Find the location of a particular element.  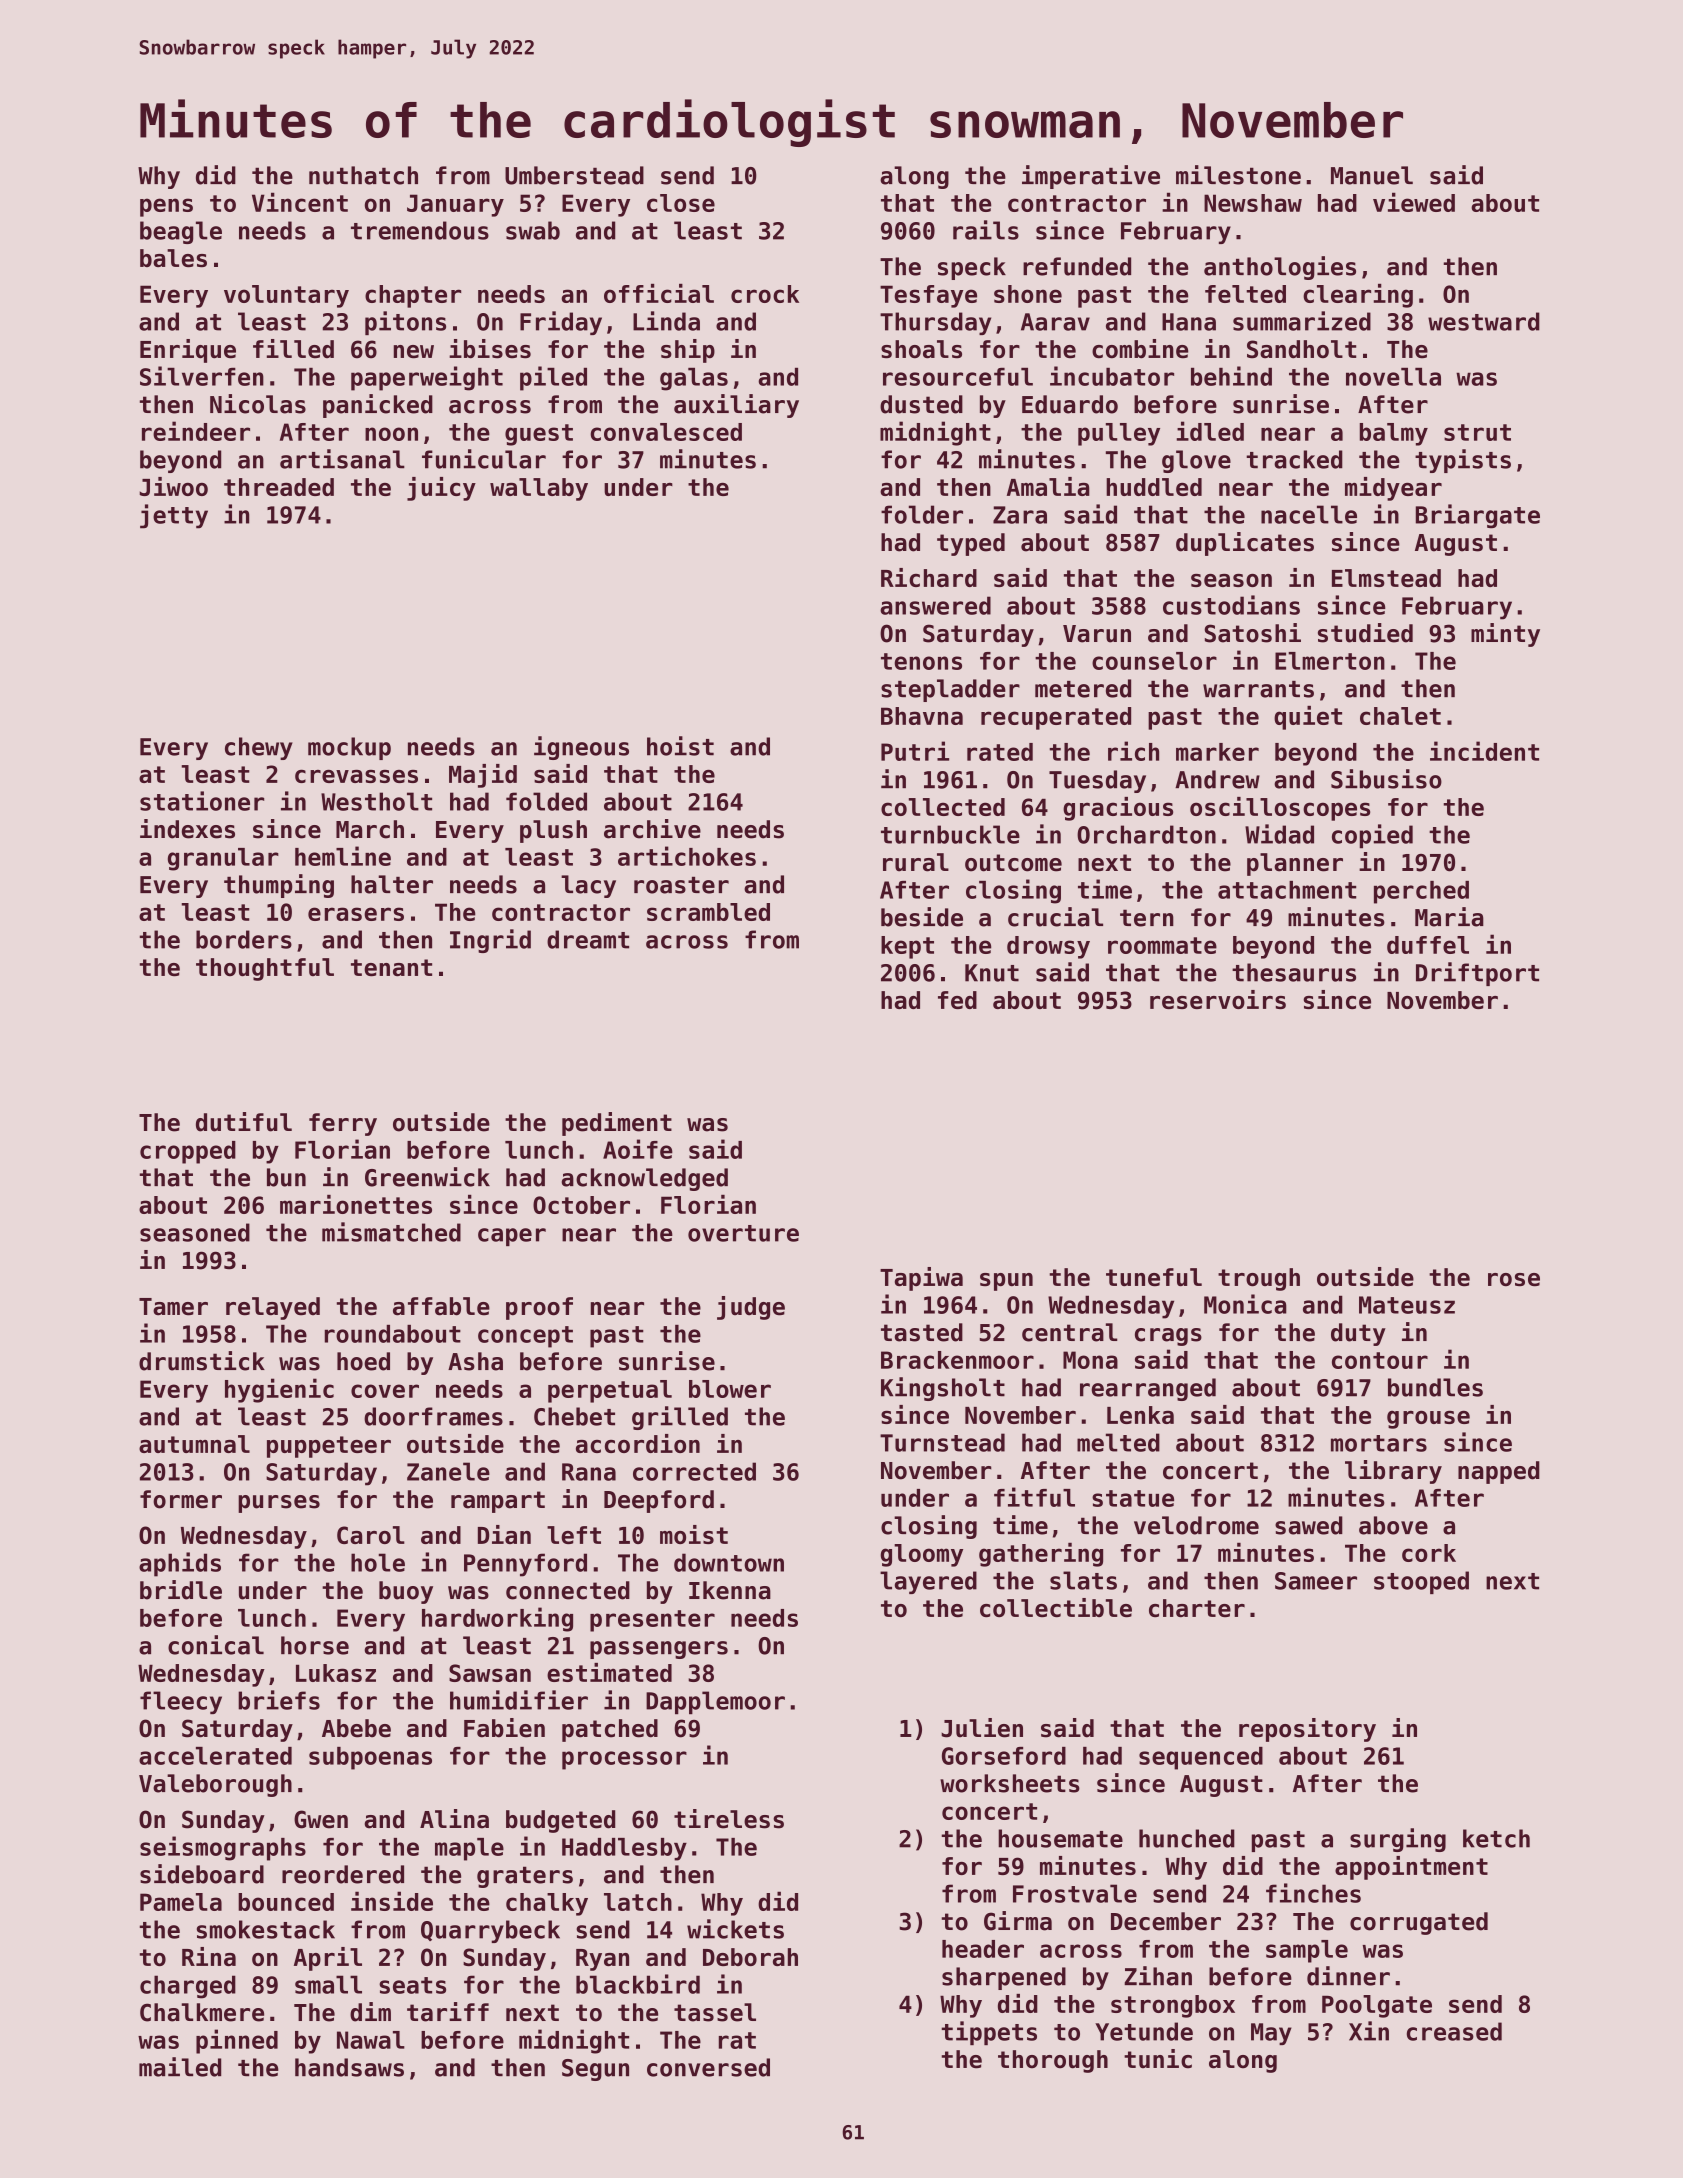

fitful is located at coordinates (1034, 1497).
